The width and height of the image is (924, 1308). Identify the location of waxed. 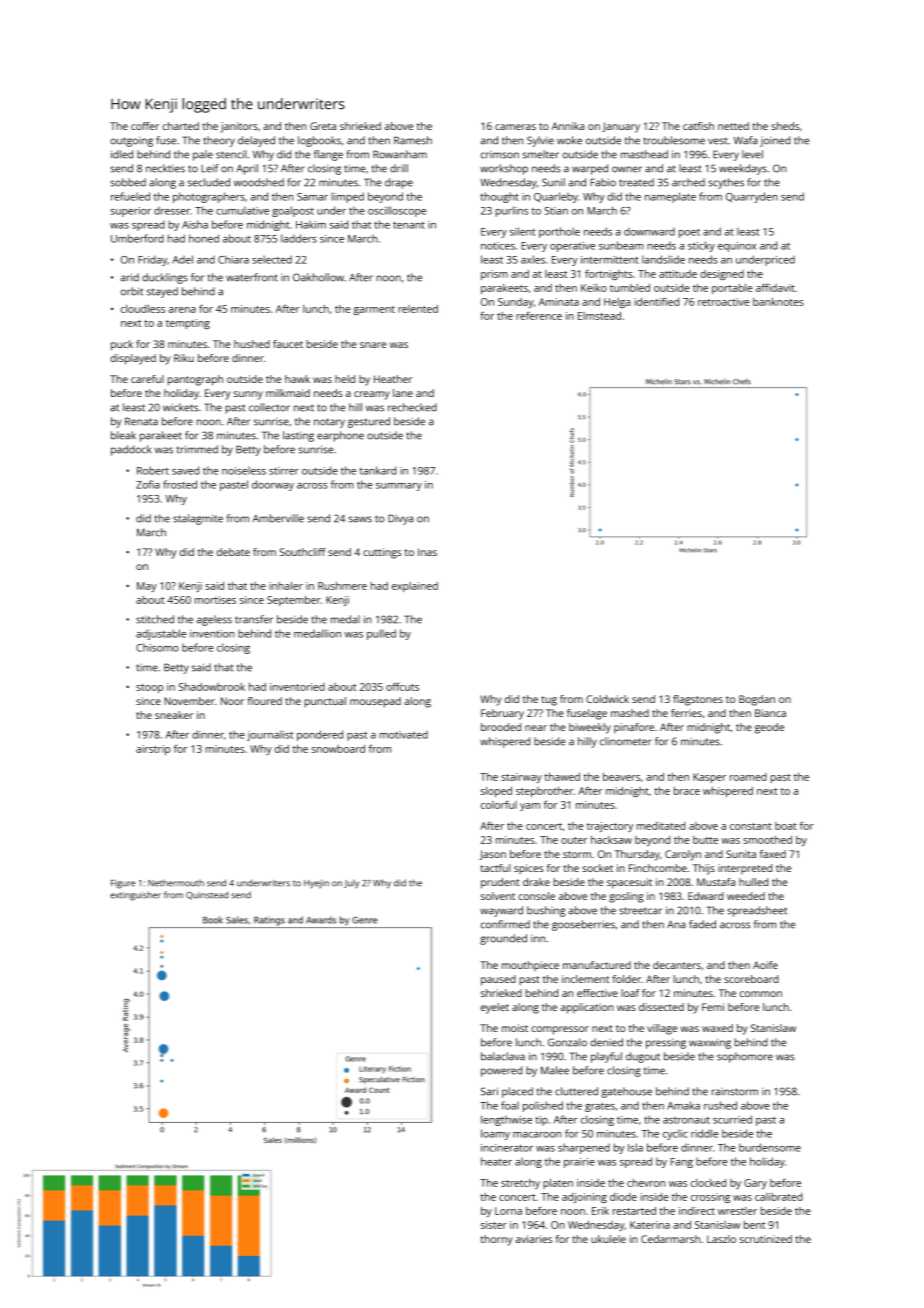
(717, 1028).
